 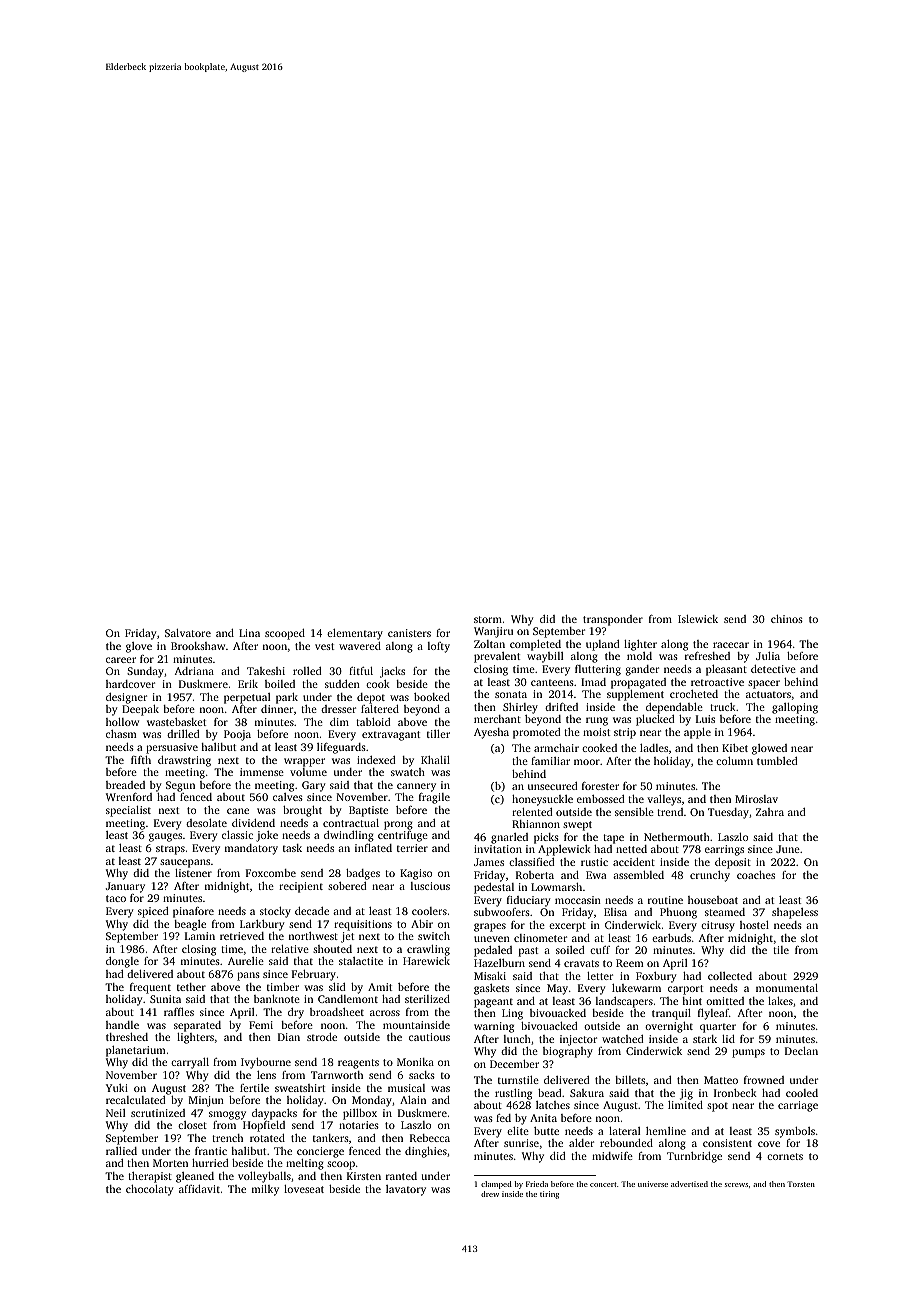 What do you see at coordinates (237, 835) in the screenshot?
I see `classic` at bounding box center [237, 835].
